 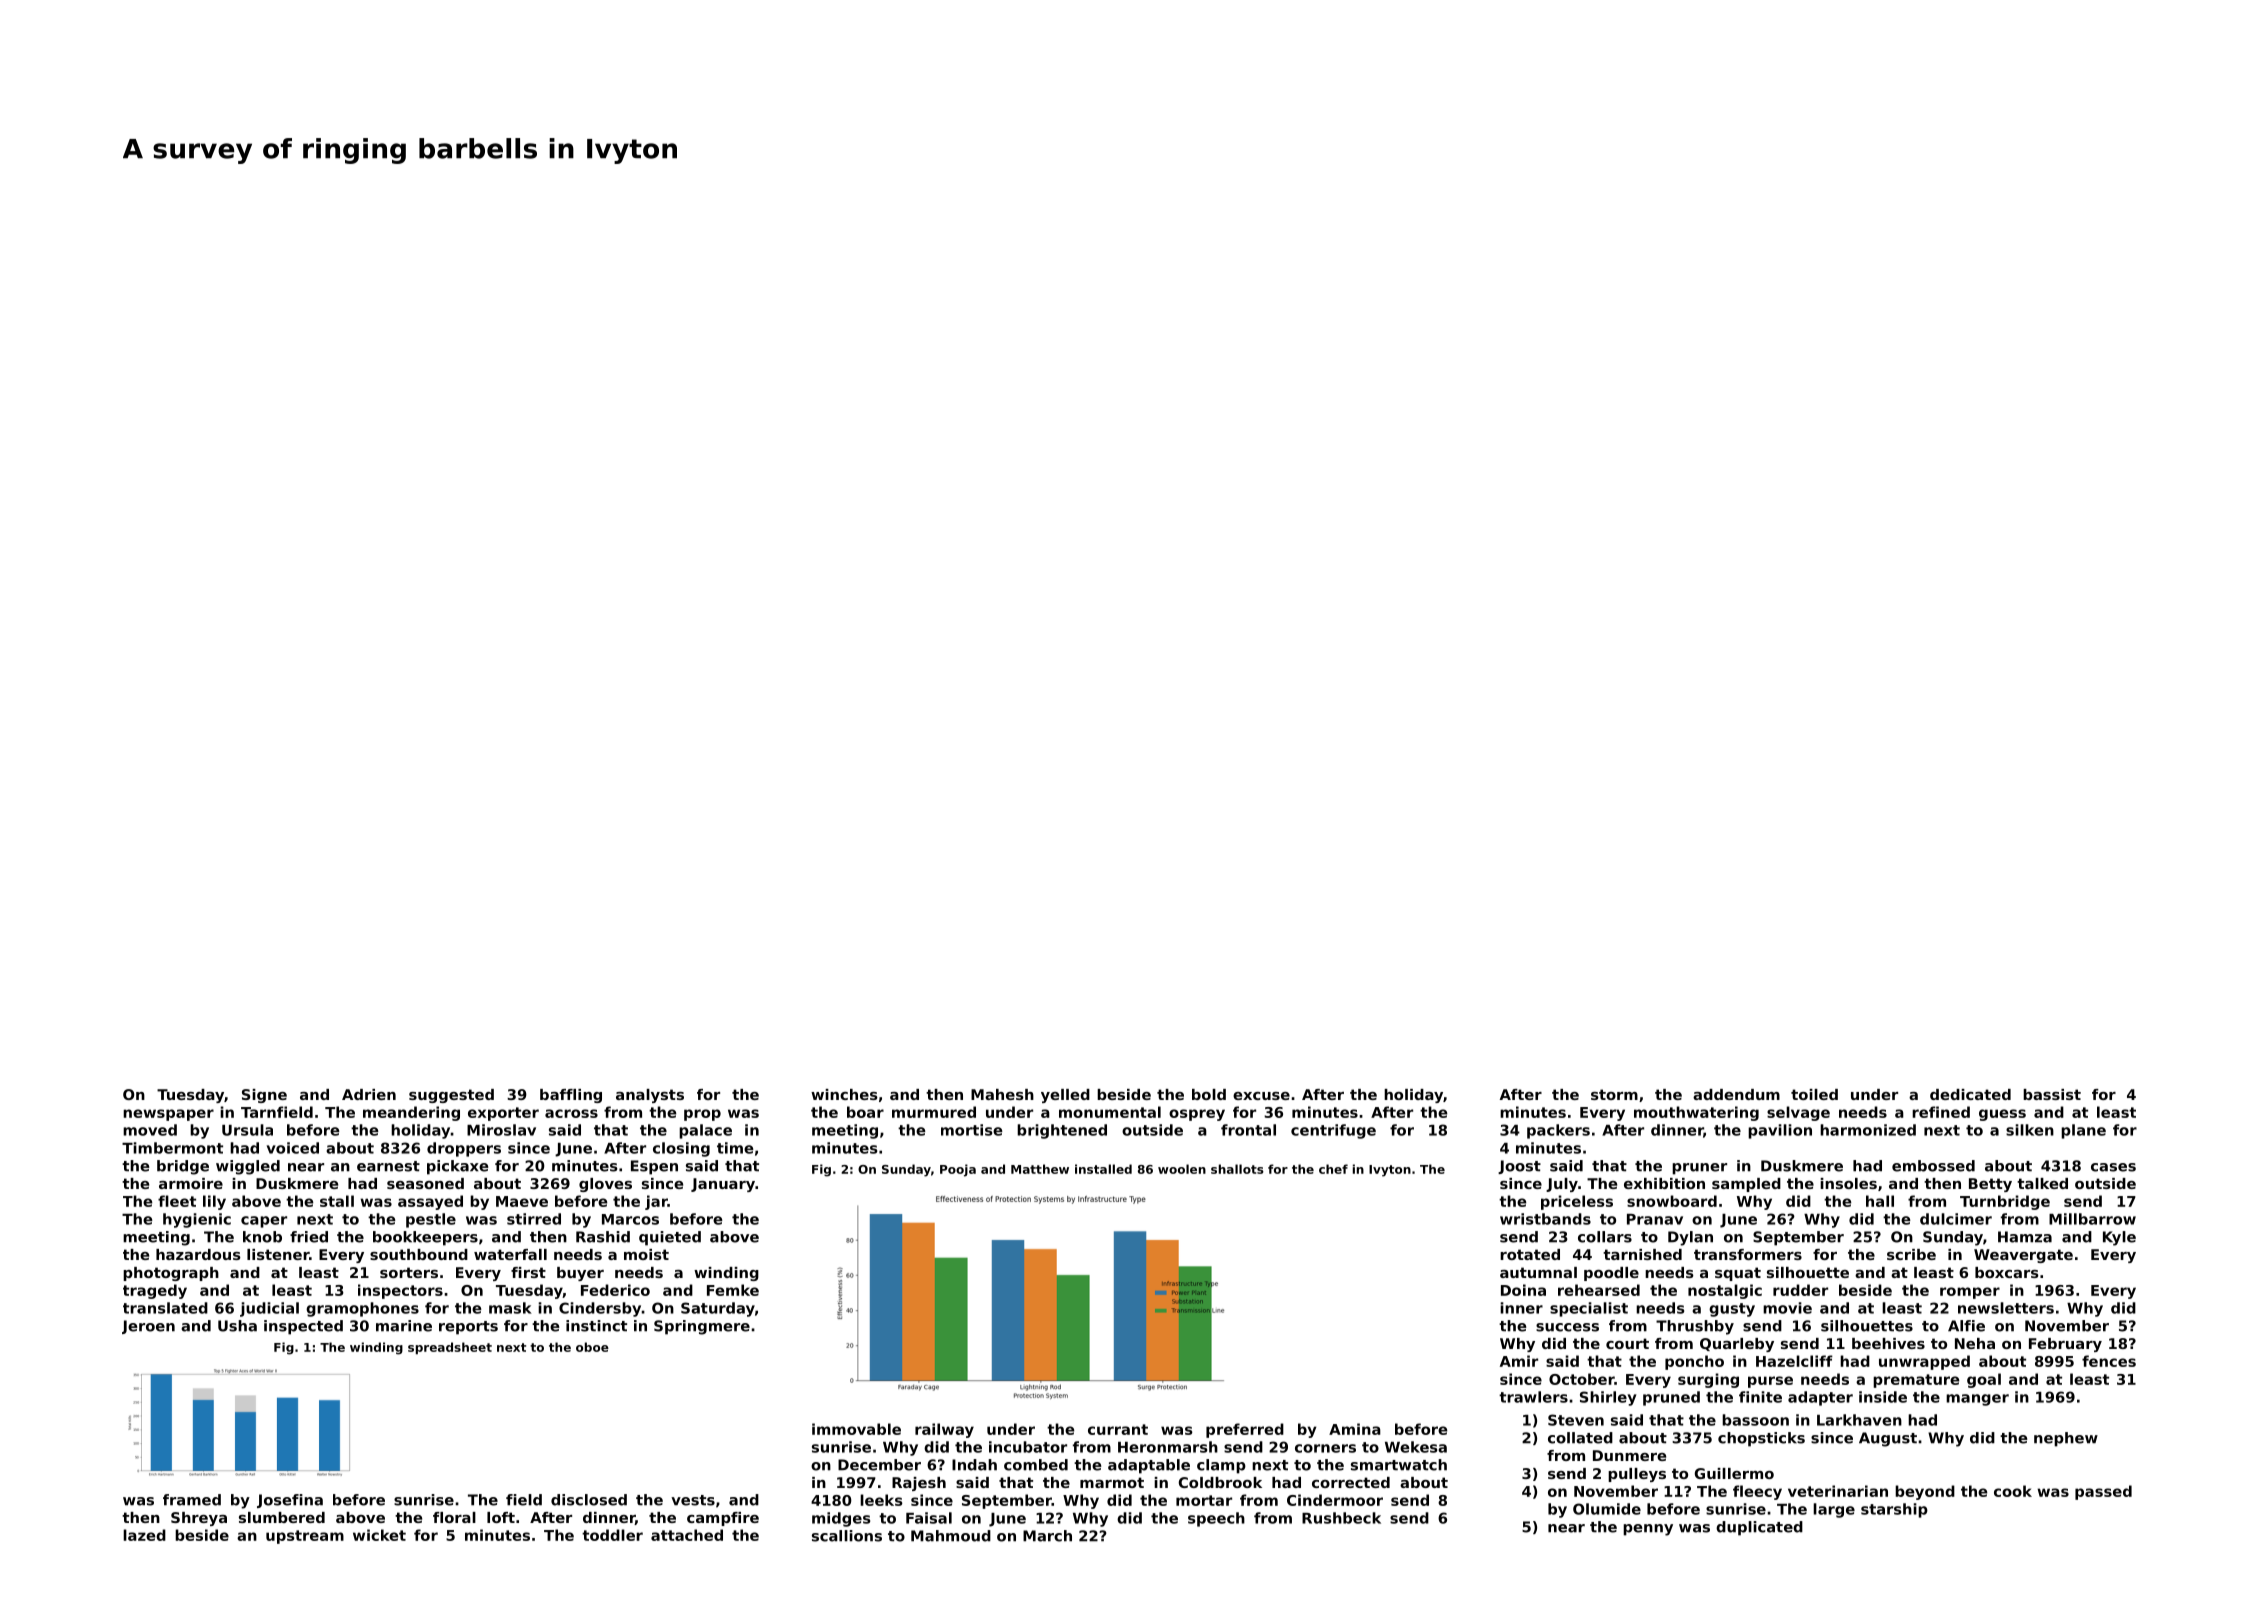 I want to click on Josefina, so click(x=290, y=1501).
